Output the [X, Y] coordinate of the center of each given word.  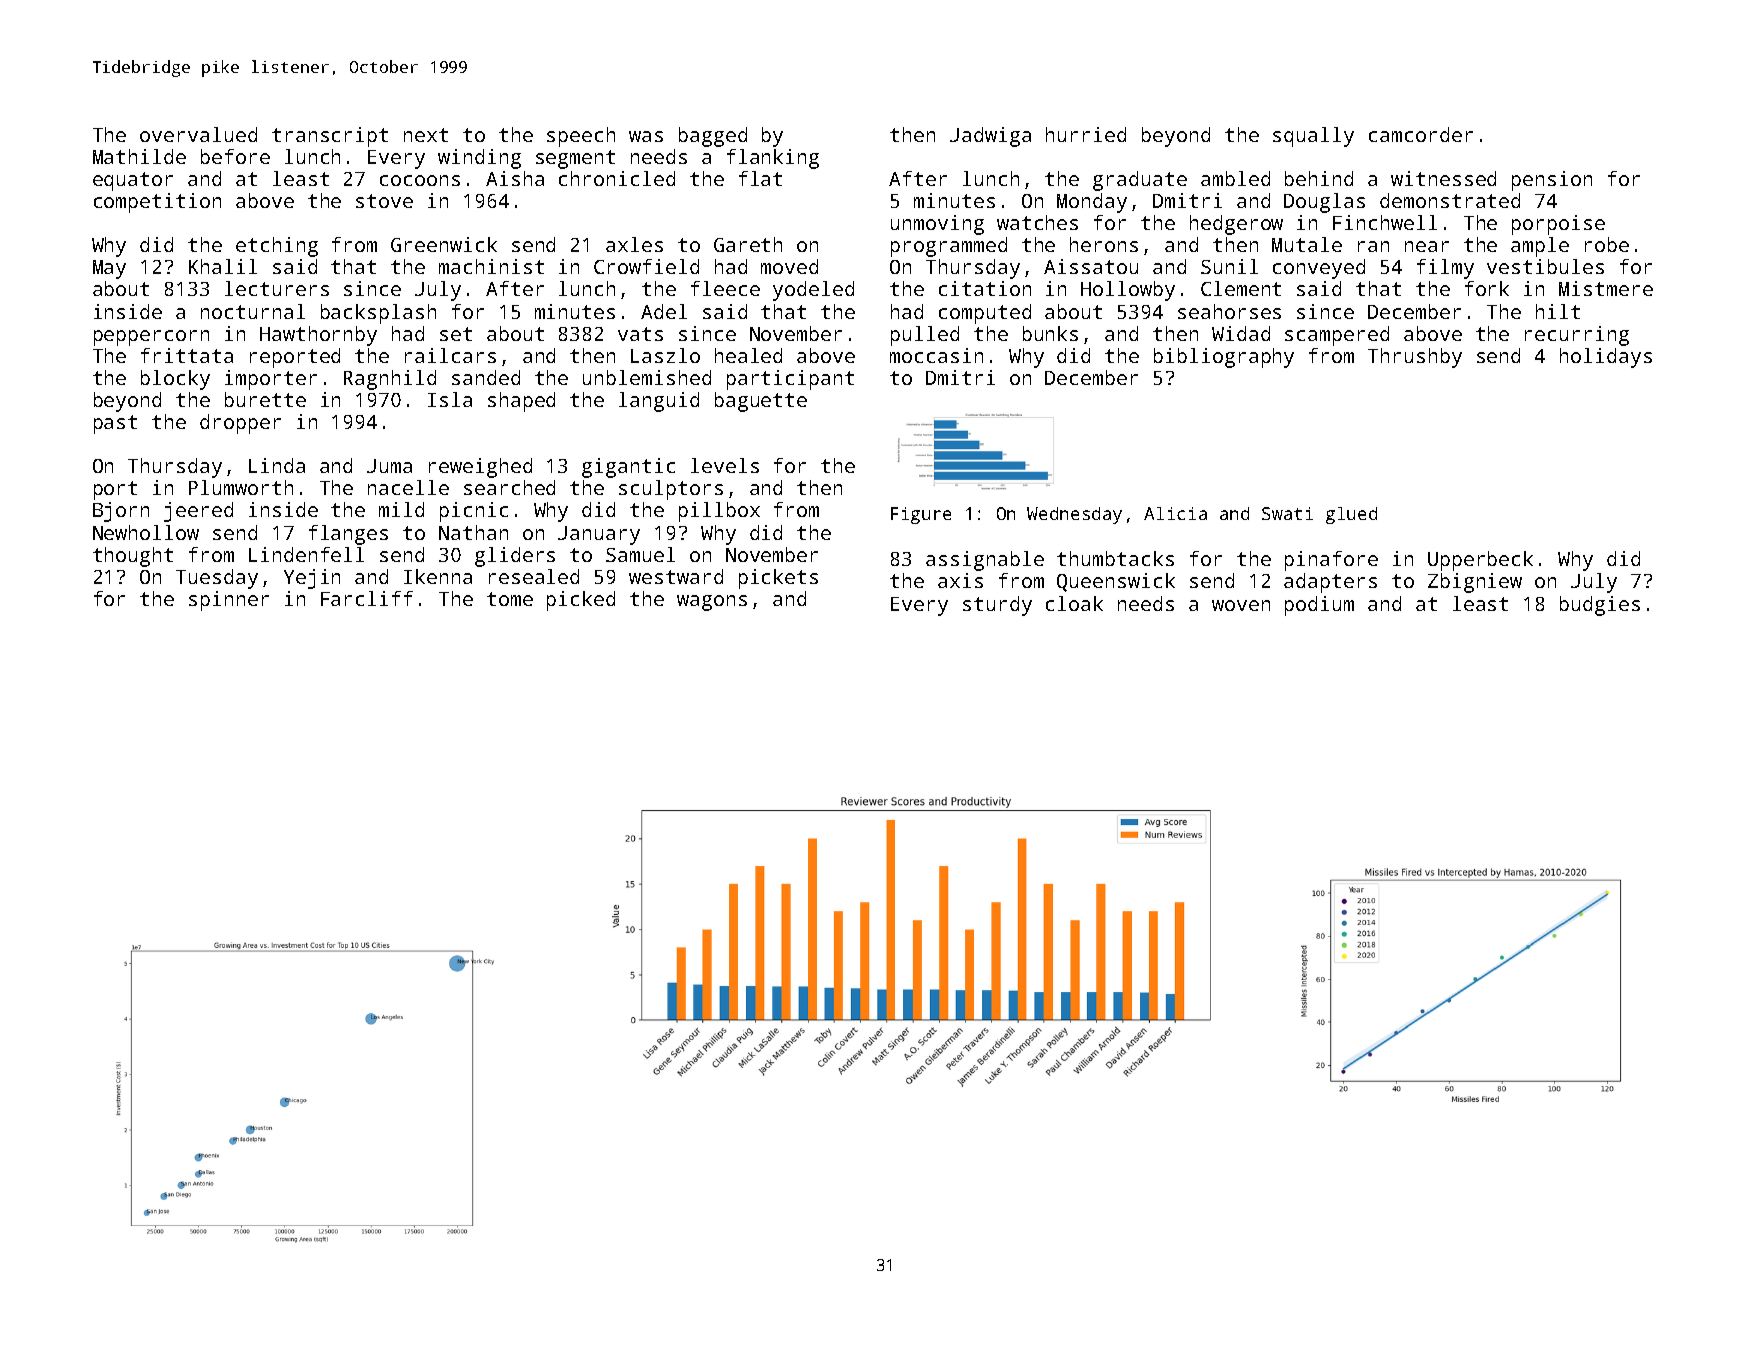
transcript [330, 137]
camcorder [1421, 134]
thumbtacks [1115, 558]
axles [634, 244]
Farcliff [367, 598]
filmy [1445, 269]
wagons [712, 603]
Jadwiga [990, 137]
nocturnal [253, 311]
